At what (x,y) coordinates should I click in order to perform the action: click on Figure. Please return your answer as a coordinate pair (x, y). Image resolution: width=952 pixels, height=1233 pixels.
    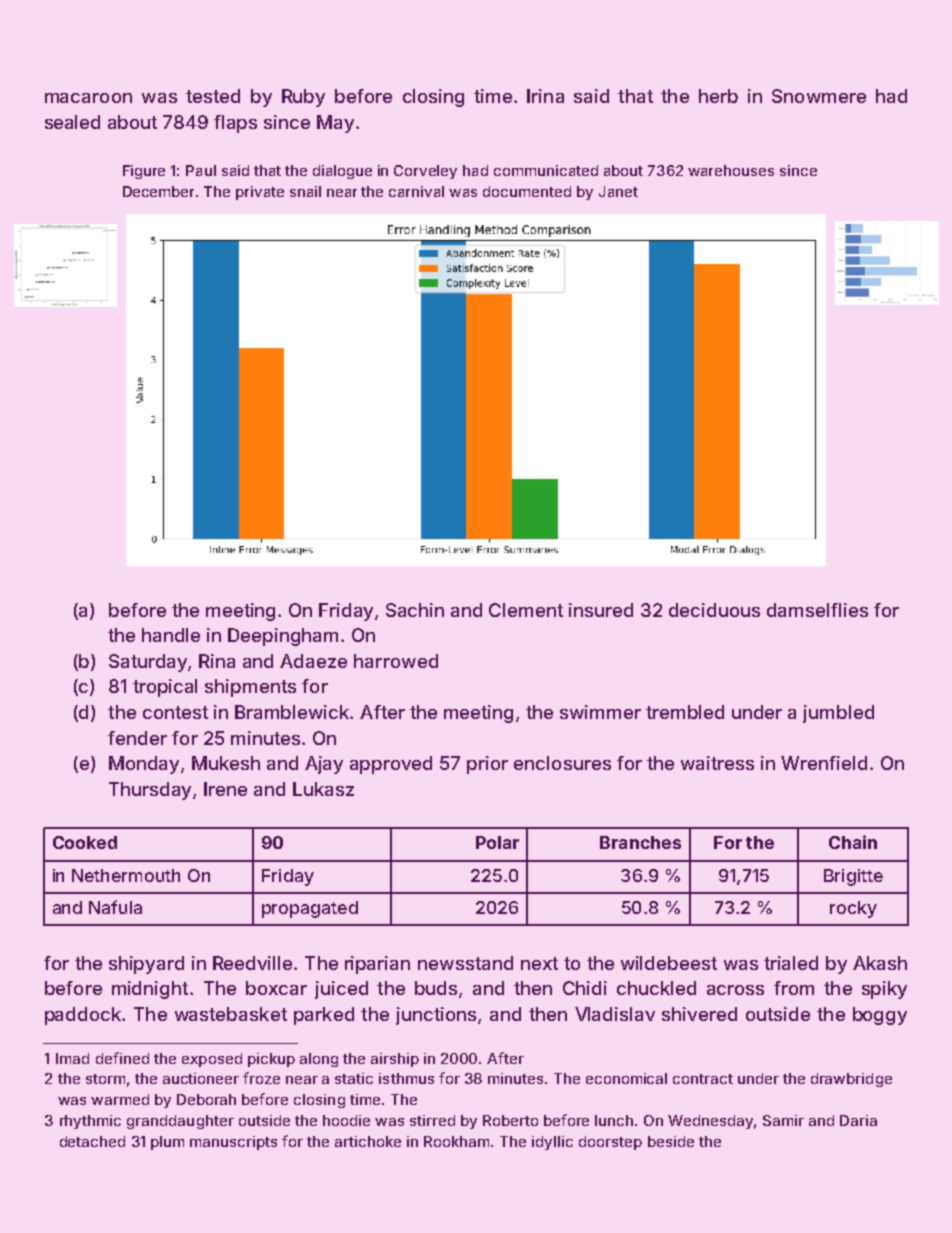
    Looking at the image, I should click on (144, 172).
